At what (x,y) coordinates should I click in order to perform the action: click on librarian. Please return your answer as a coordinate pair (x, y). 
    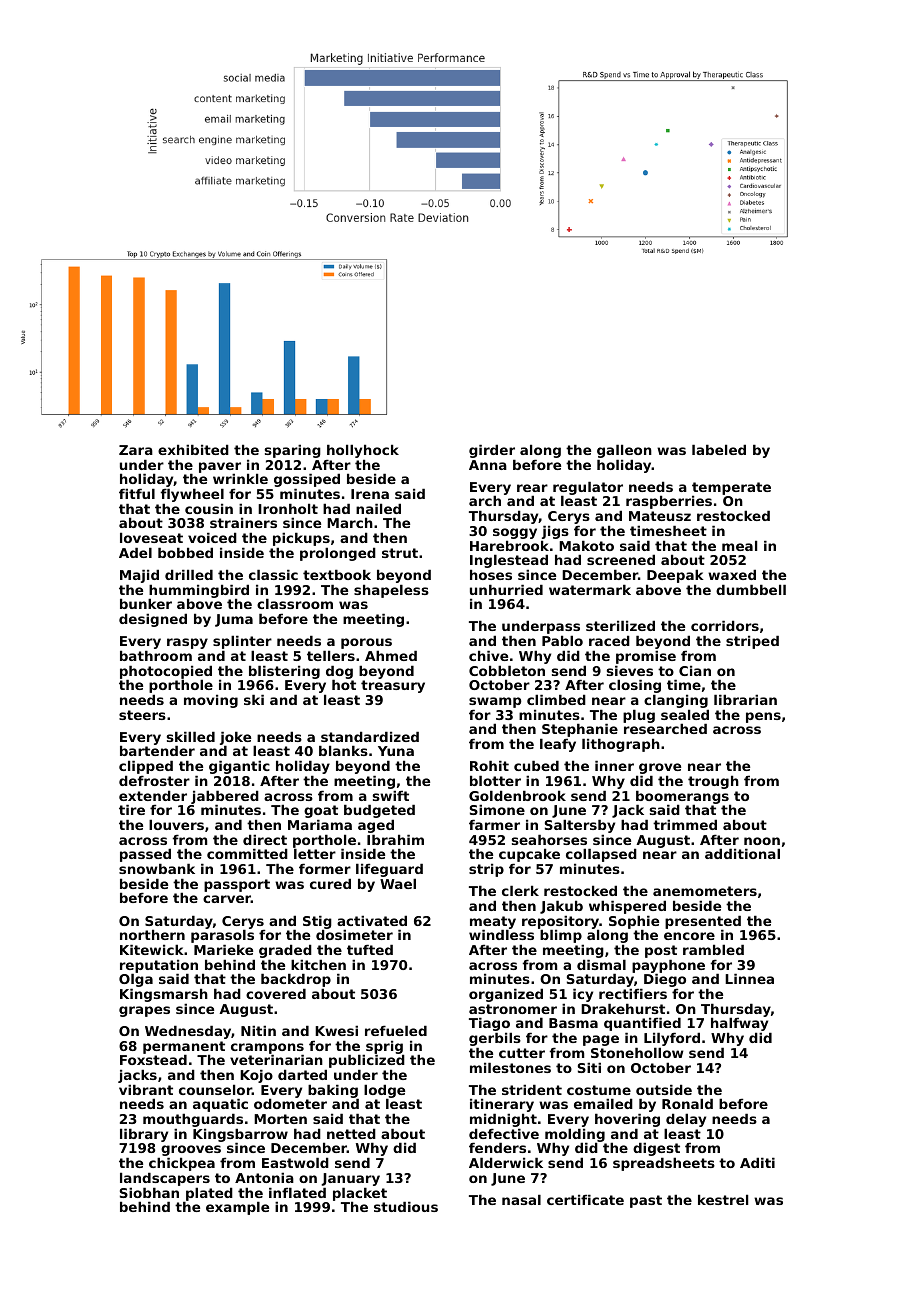
    Looking at the image, I should click on (745, 699).
